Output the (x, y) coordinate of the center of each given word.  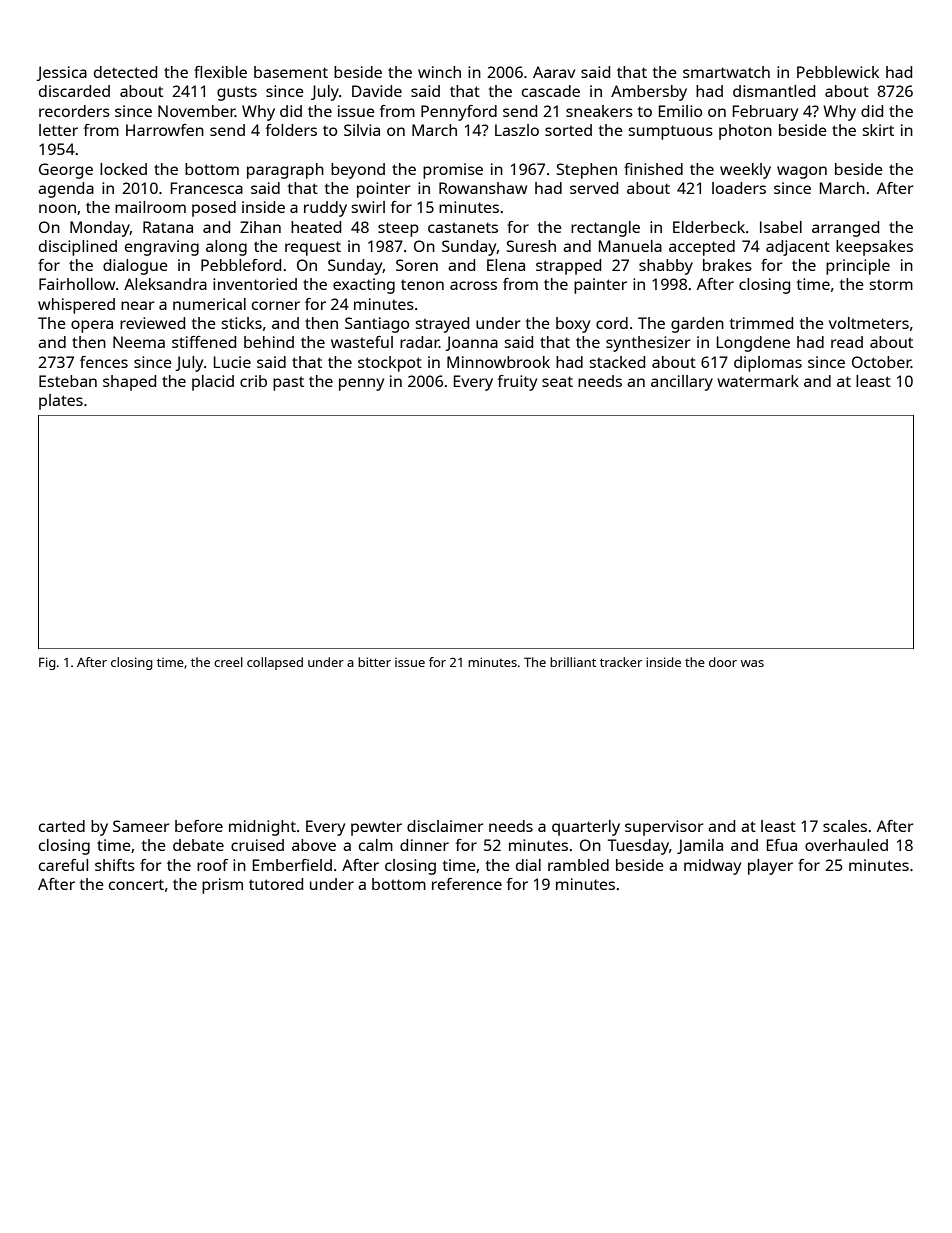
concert (136, 884)
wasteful (362, 342)
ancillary (682, 383)
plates (61, 402)
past (288, 383)
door (723, 662)
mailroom (150, 207)
